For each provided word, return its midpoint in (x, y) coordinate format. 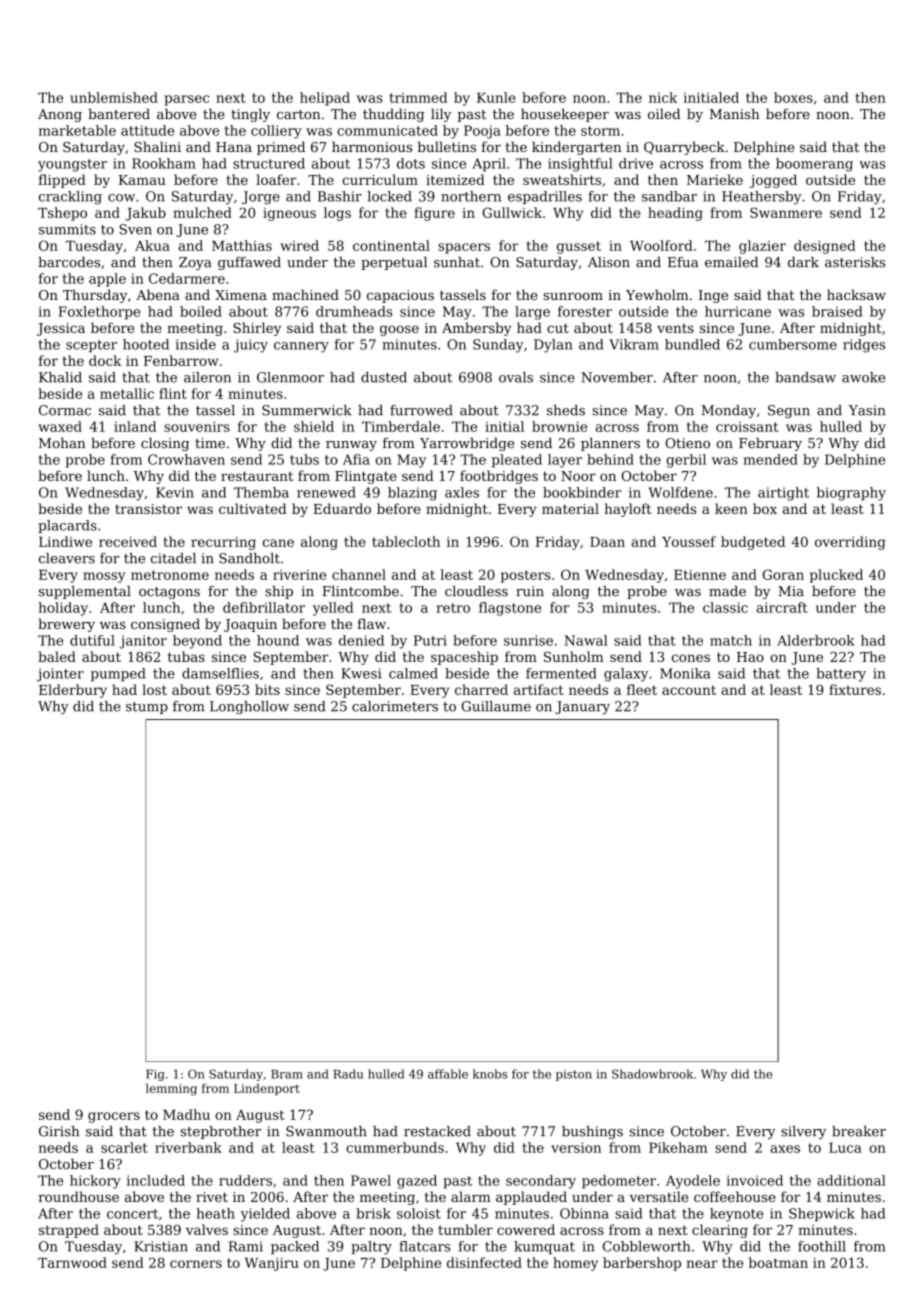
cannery (301, 347)
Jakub (146, 214)
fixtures (855, 689)
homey (575, 1264)
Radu (348, 1074)
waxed (60, 426)
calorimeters (395, 706)
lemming (171, 1089)
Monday (728, 411)
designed (825, 247)
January (582, 707)
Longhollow (249, 707)
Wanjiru (272, 1264)
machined (305, 294)
